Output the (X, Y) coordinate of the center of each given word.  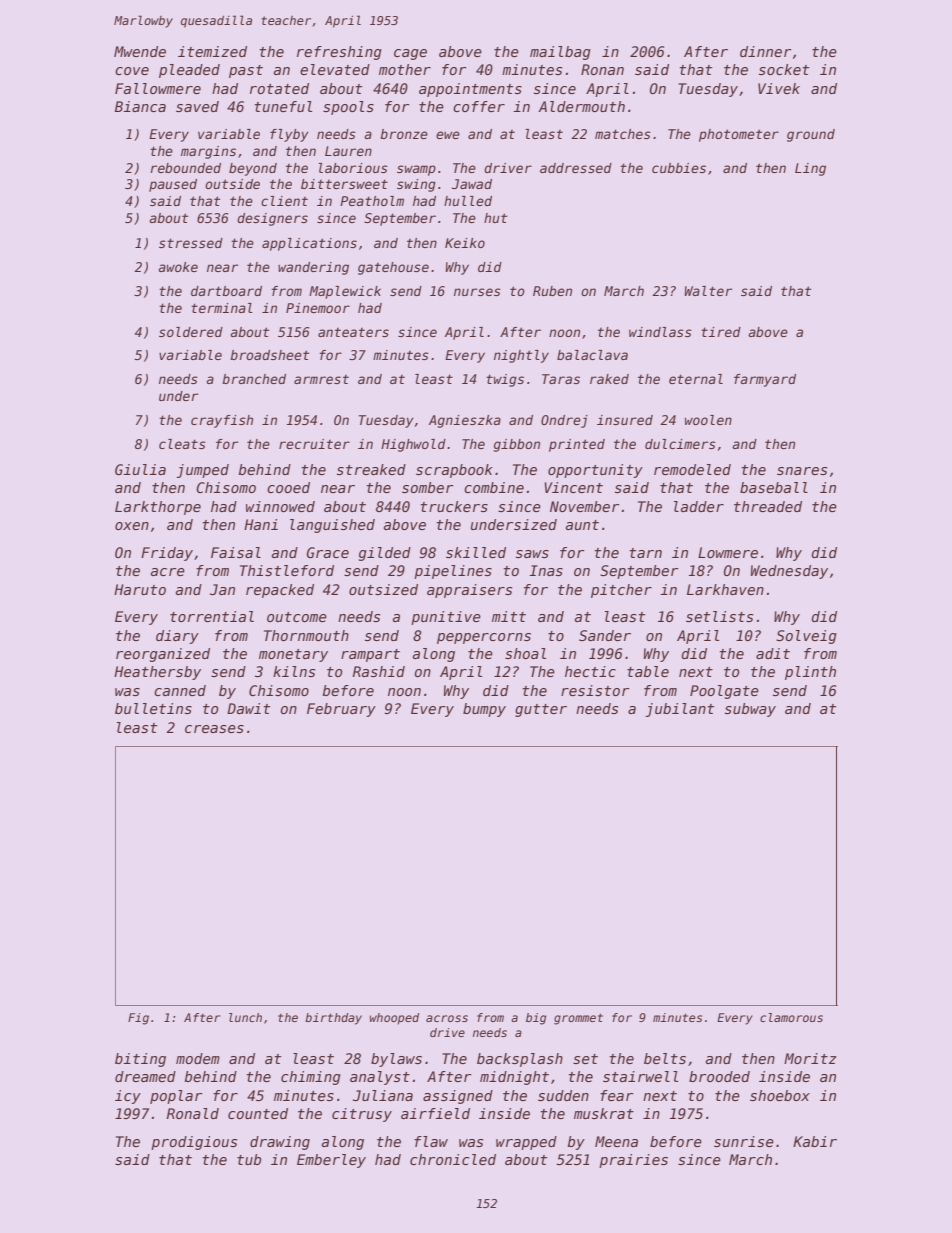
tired (721, 332)
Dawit (248, 708)
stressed (191, 243)
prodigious (194, 1143)
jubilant (679, 710)
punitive (446, 618)
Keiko (465, 243)
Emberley (331, 1161)
